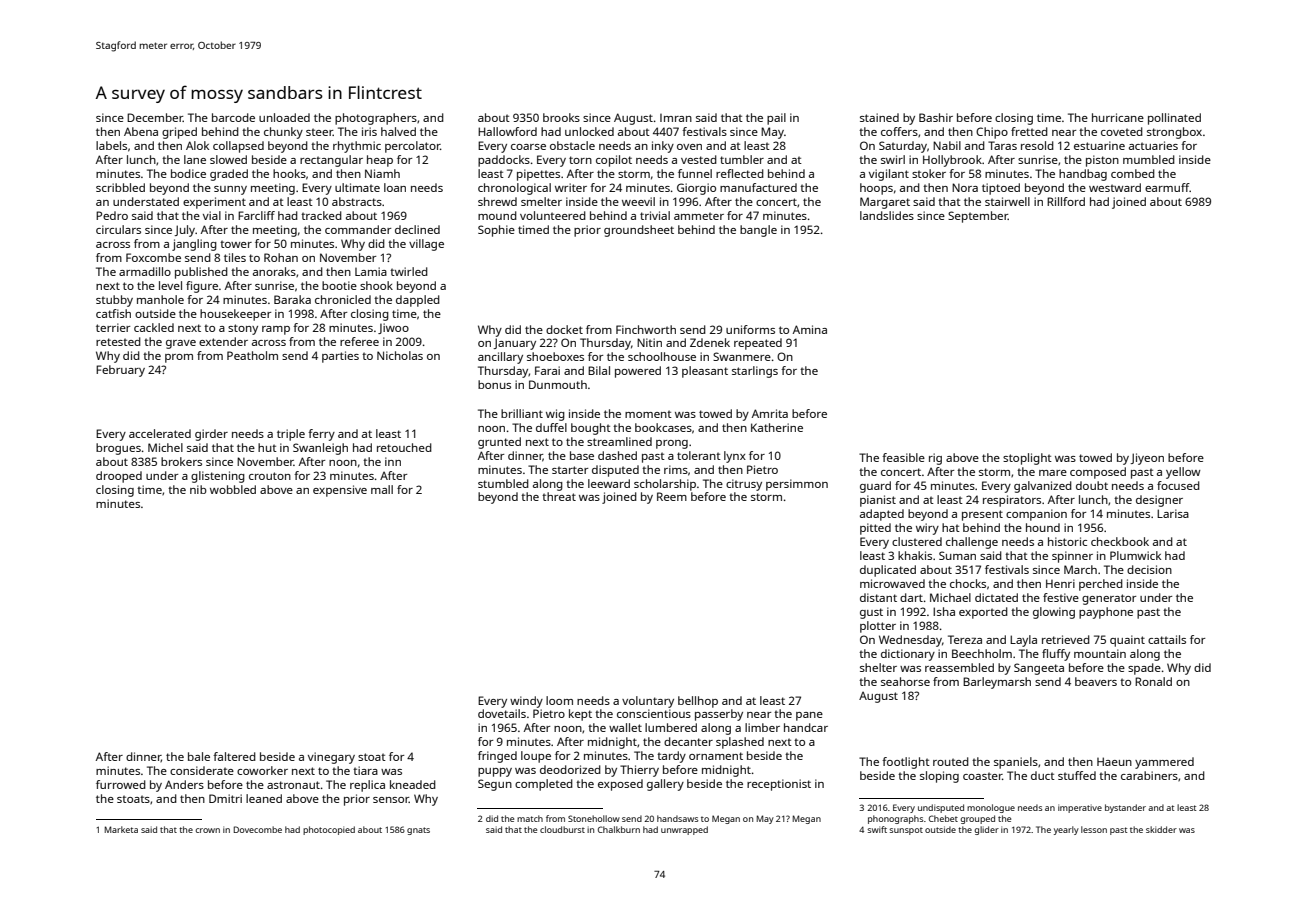 The image size is (1308, 924). Describe the element at coordinates (1056, 655) in the screenshot. I see `fluffy` at that location.
